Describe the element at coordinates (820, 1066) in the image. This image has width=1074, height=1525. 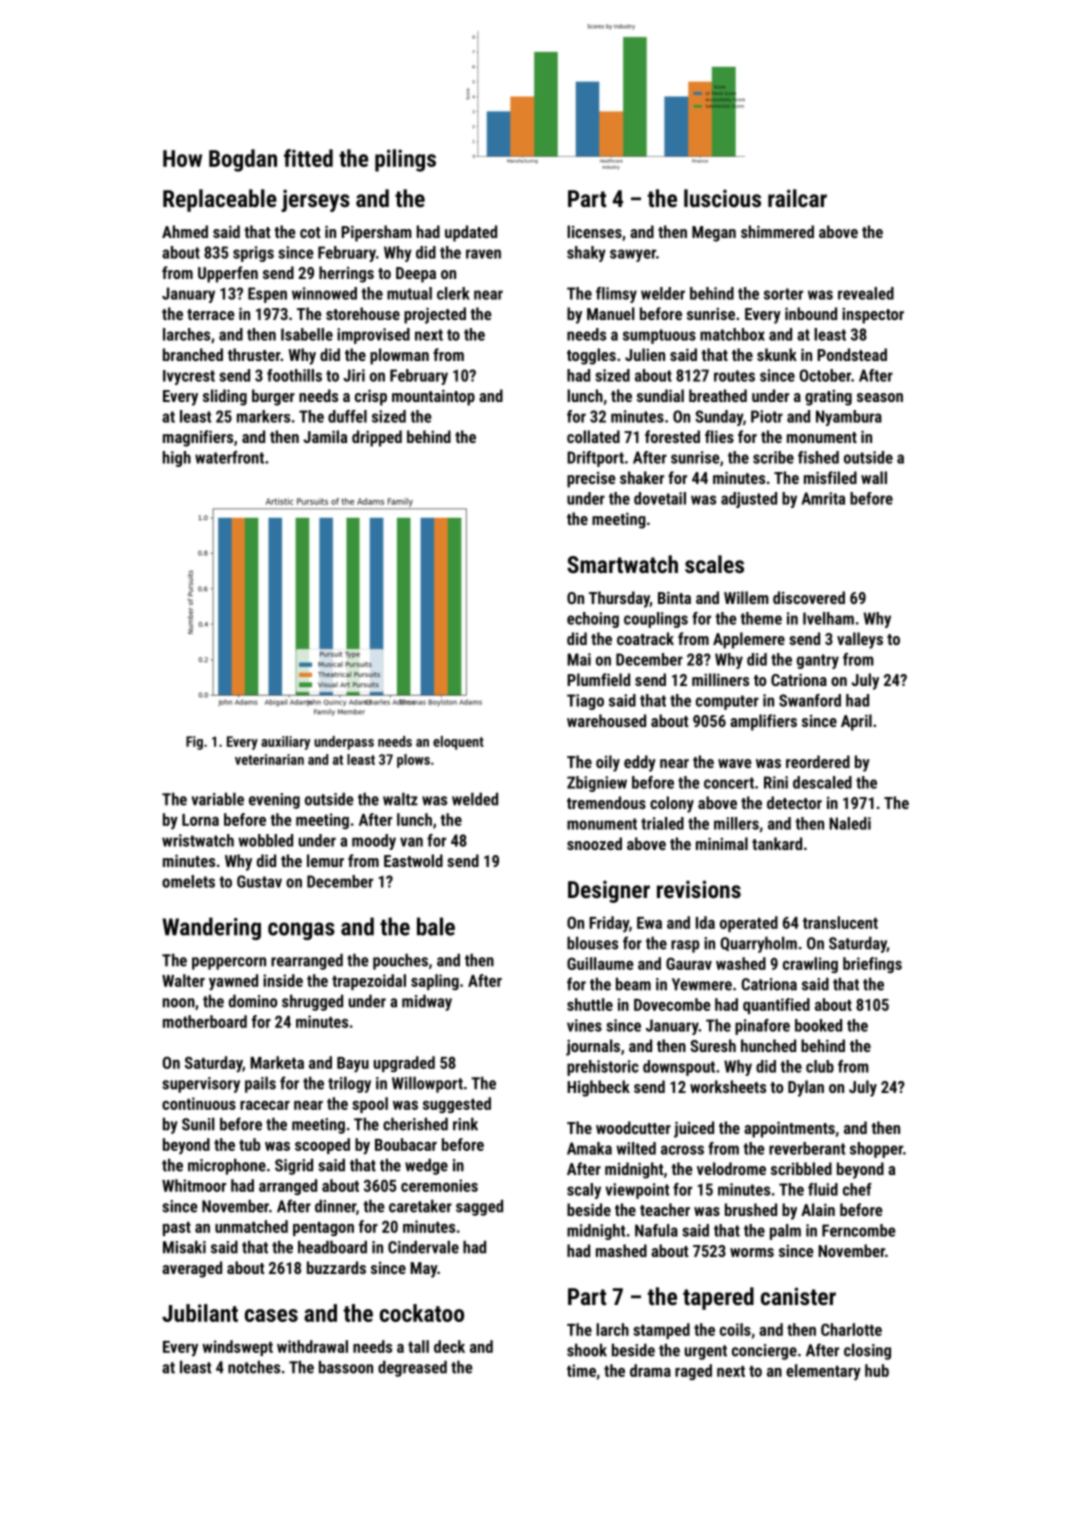
I see `club` at that location.
